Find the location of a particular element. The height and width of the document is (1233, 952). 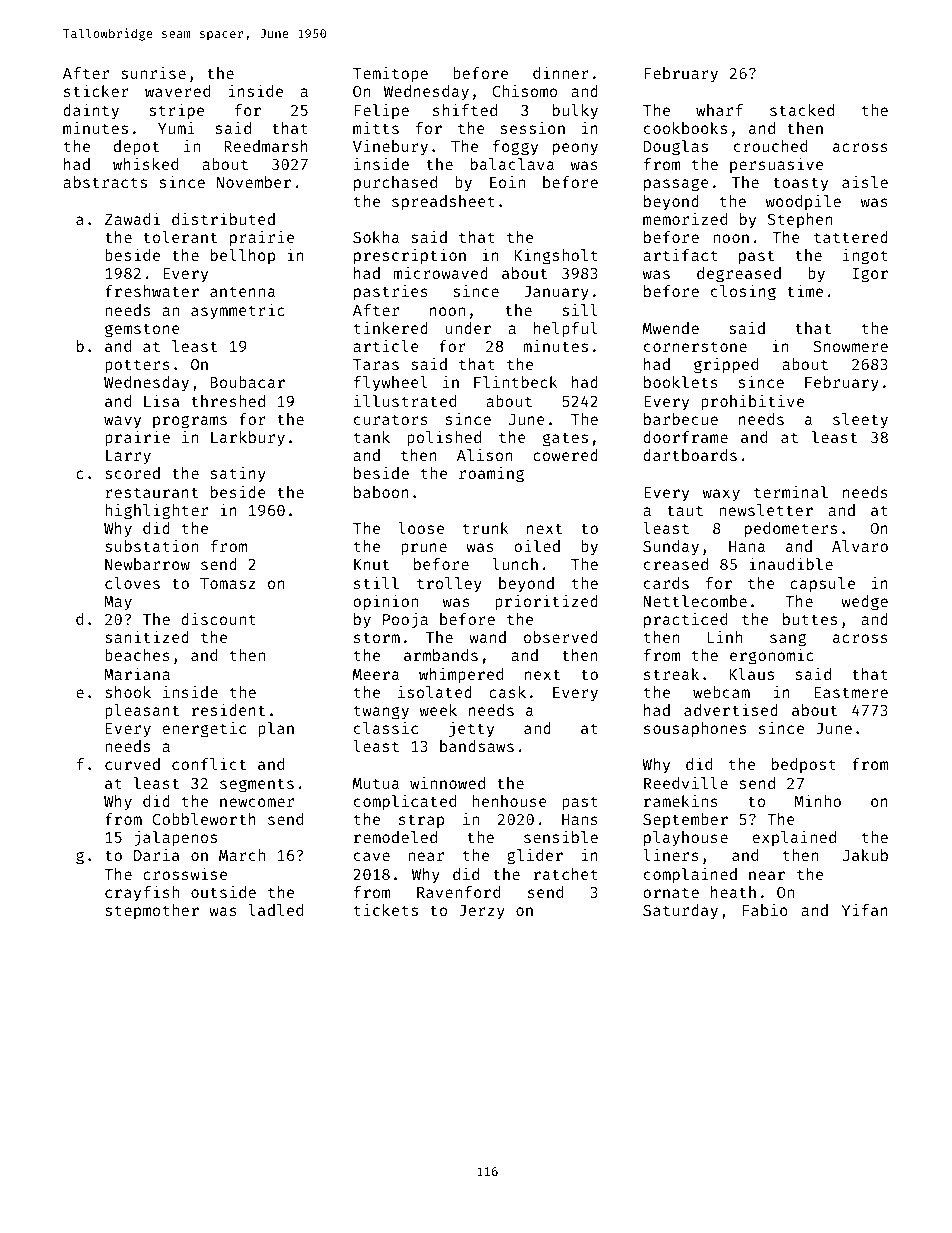

oiled is located at coordinates (537, 546).
